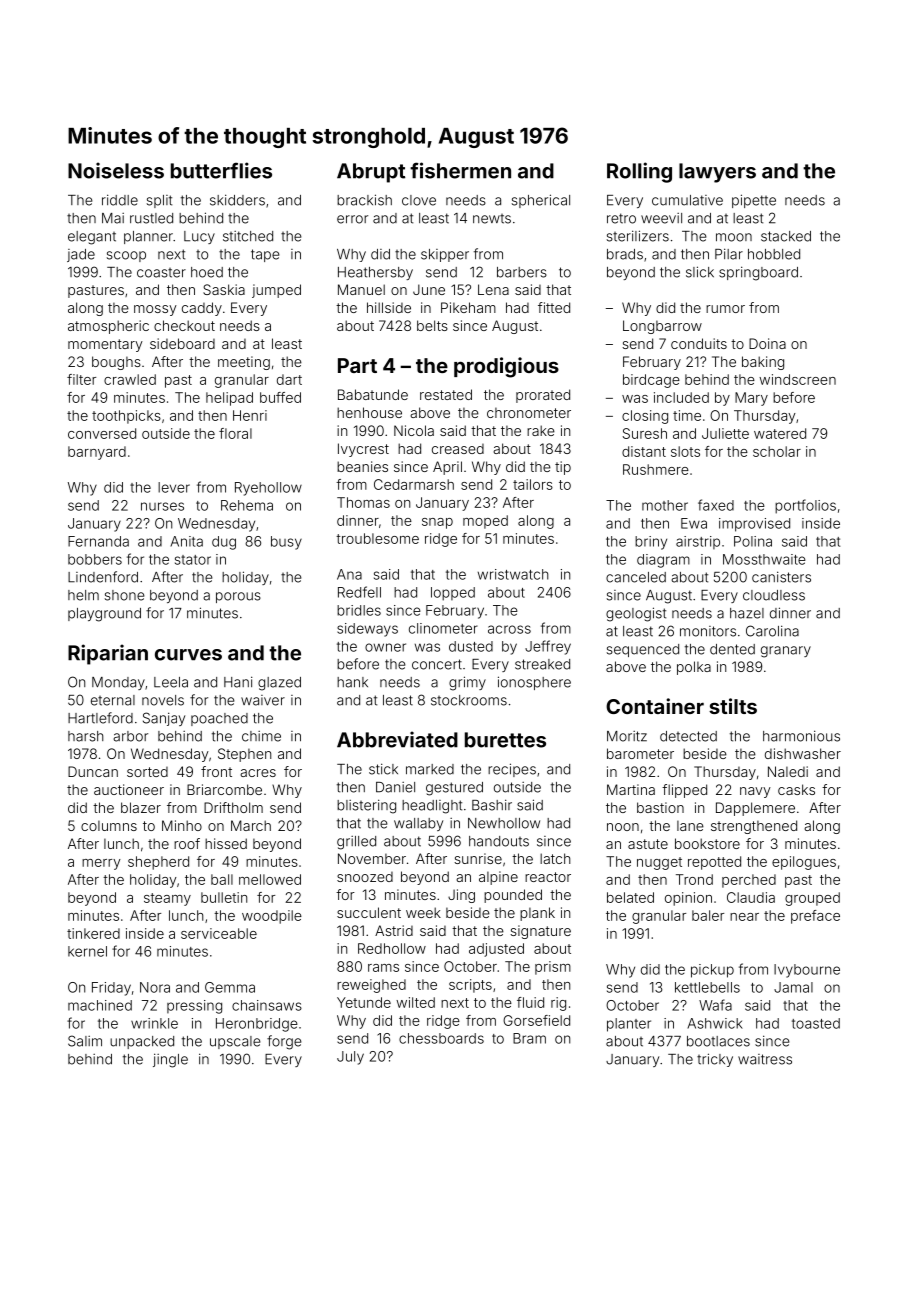  I want to click on Duncan, so click(93, 771).
